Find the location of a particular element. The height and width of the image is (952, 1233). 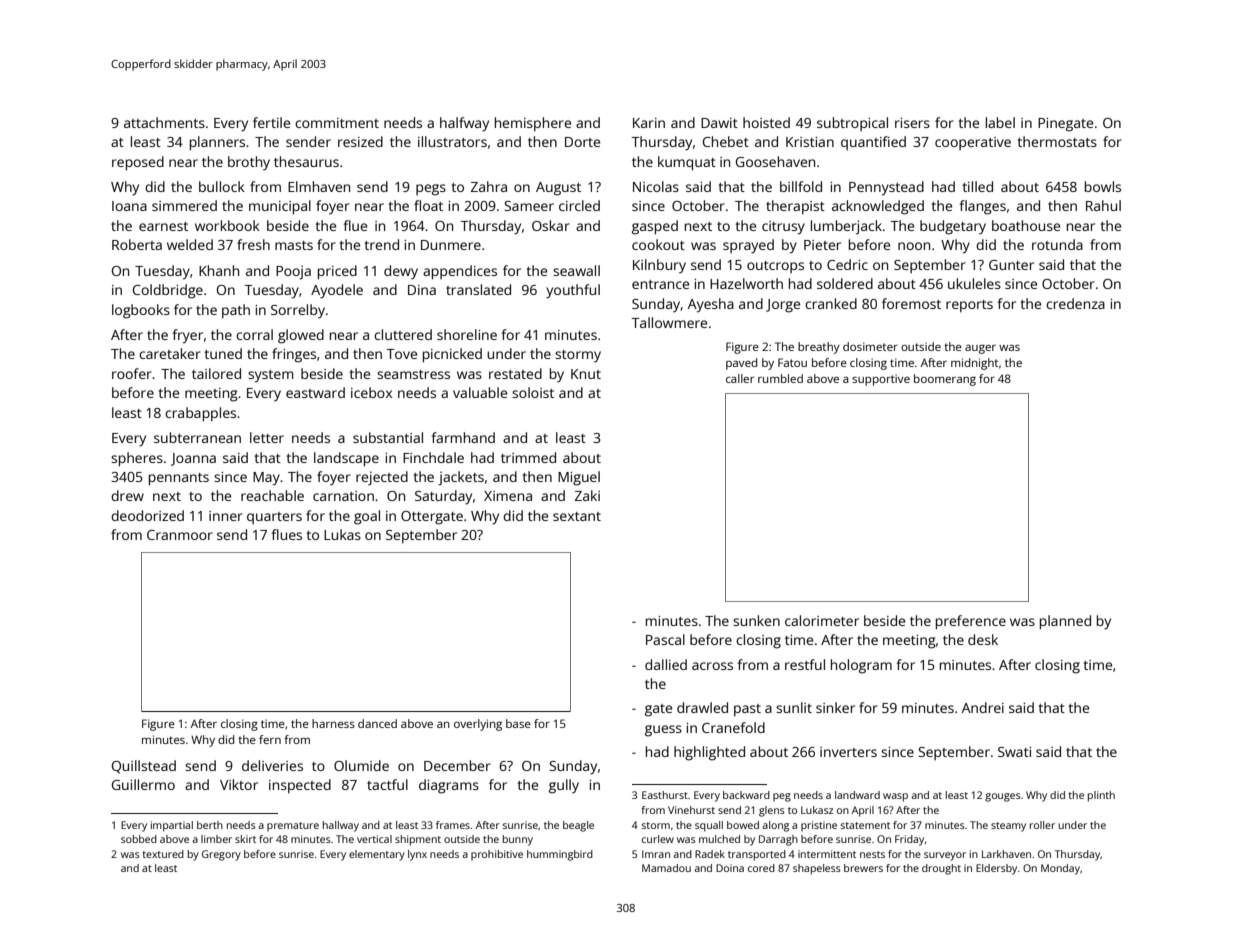

planned is located at coordinates (1065, 622).
